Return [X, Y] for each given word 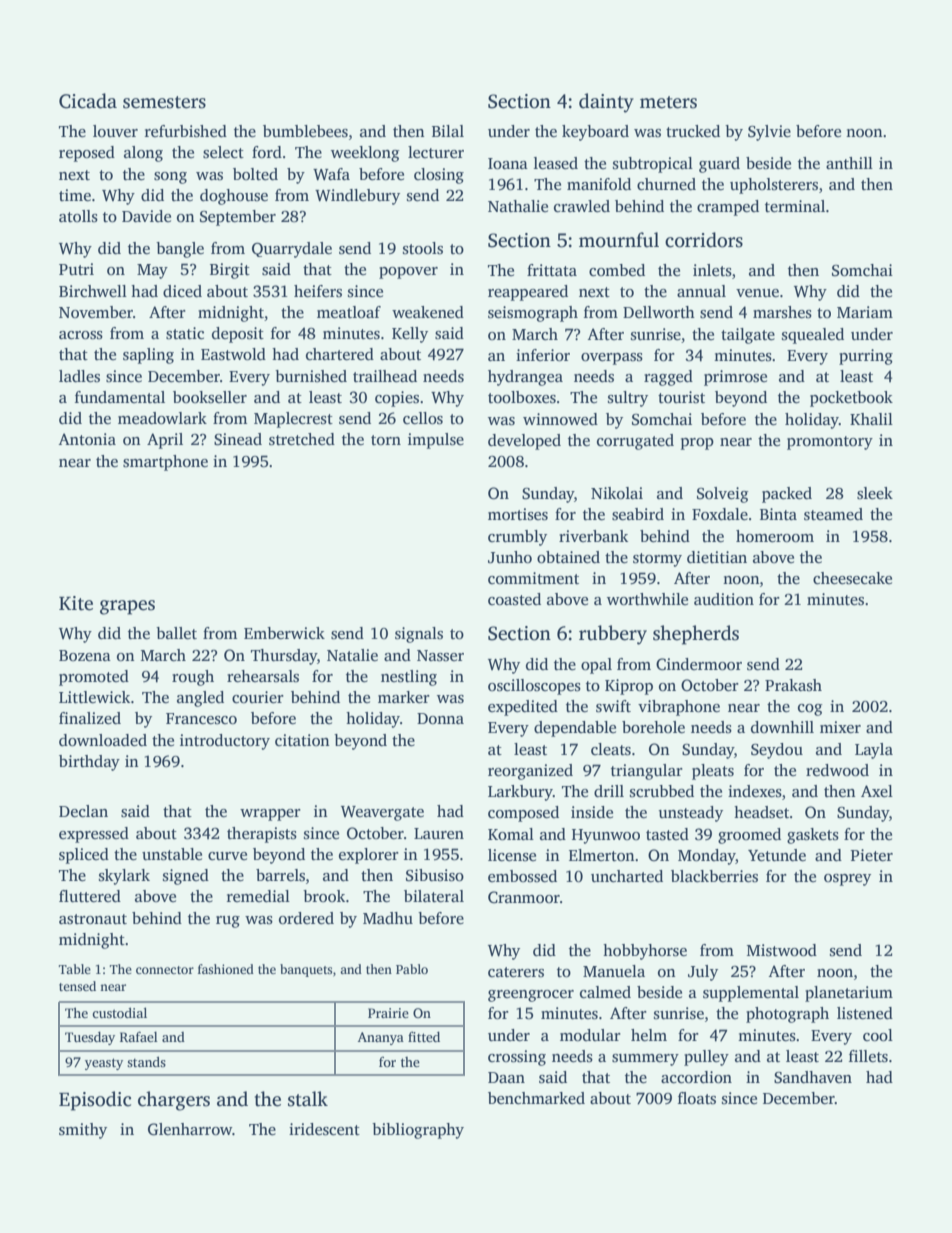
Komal [511, 834]
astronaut [93, 919]
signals [419, 635]
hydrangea [525, 378]
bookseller [210, 397]
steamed [833, 514]
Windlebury [357, 197]
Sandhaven [813, 1077]
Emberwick [284, 633]
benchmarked [536, 1098]
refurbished [186, 131]
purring [866, 357]
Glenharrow [190, 1129]
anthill [849, 163]
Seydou [777, 751]
